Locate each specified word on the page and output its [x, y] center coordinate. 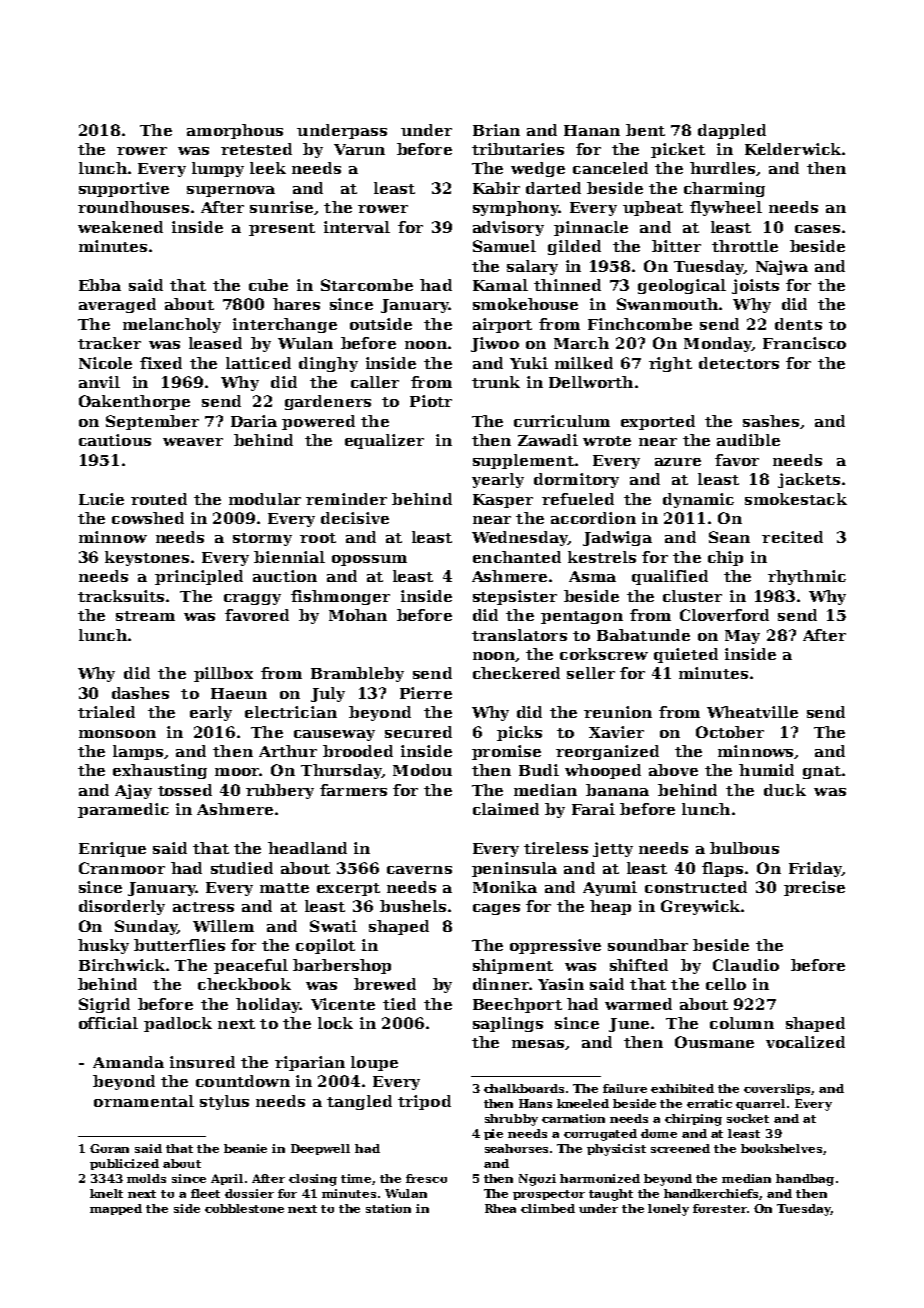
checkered [516, 673]
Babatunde [643, 635]
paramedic [123, 810]
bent [645, 130]
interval [357, 227]
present [282, 229]
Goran [109, 1148]
